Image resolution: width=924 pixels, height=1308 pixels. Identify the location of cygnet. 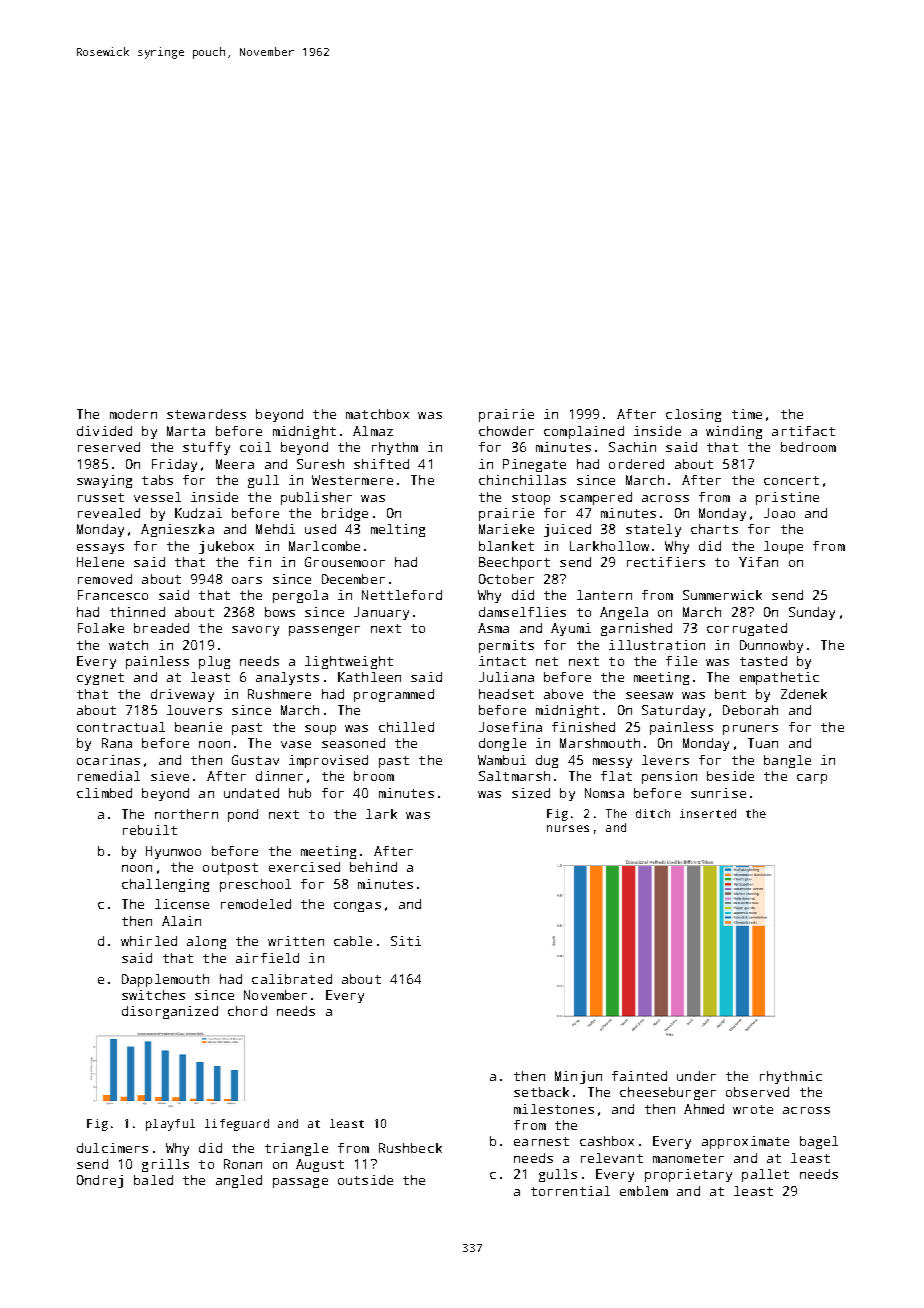
(100, 679).
